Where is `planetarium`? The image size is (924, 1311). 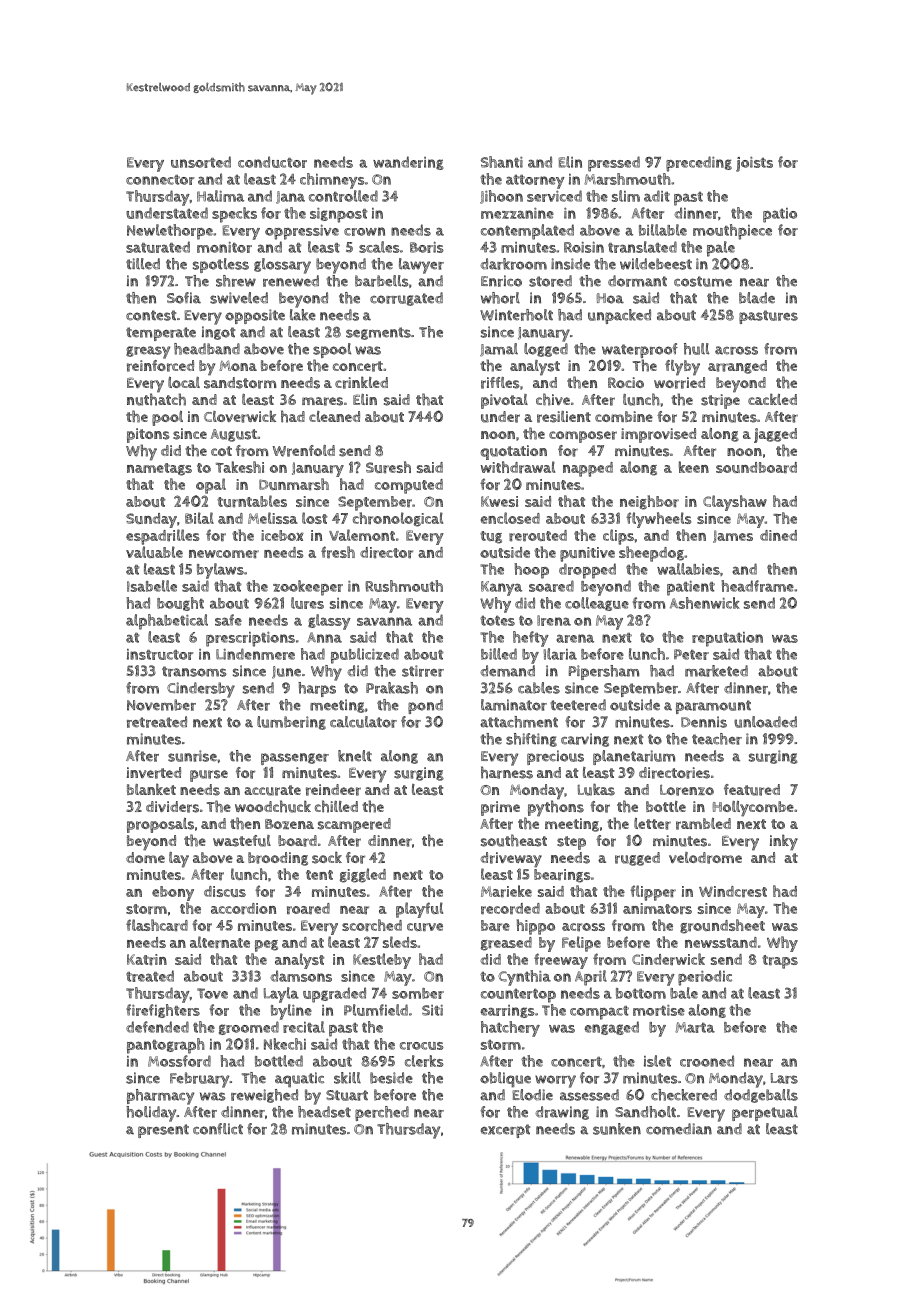 planetarium is located at coordinates (634, 757).
